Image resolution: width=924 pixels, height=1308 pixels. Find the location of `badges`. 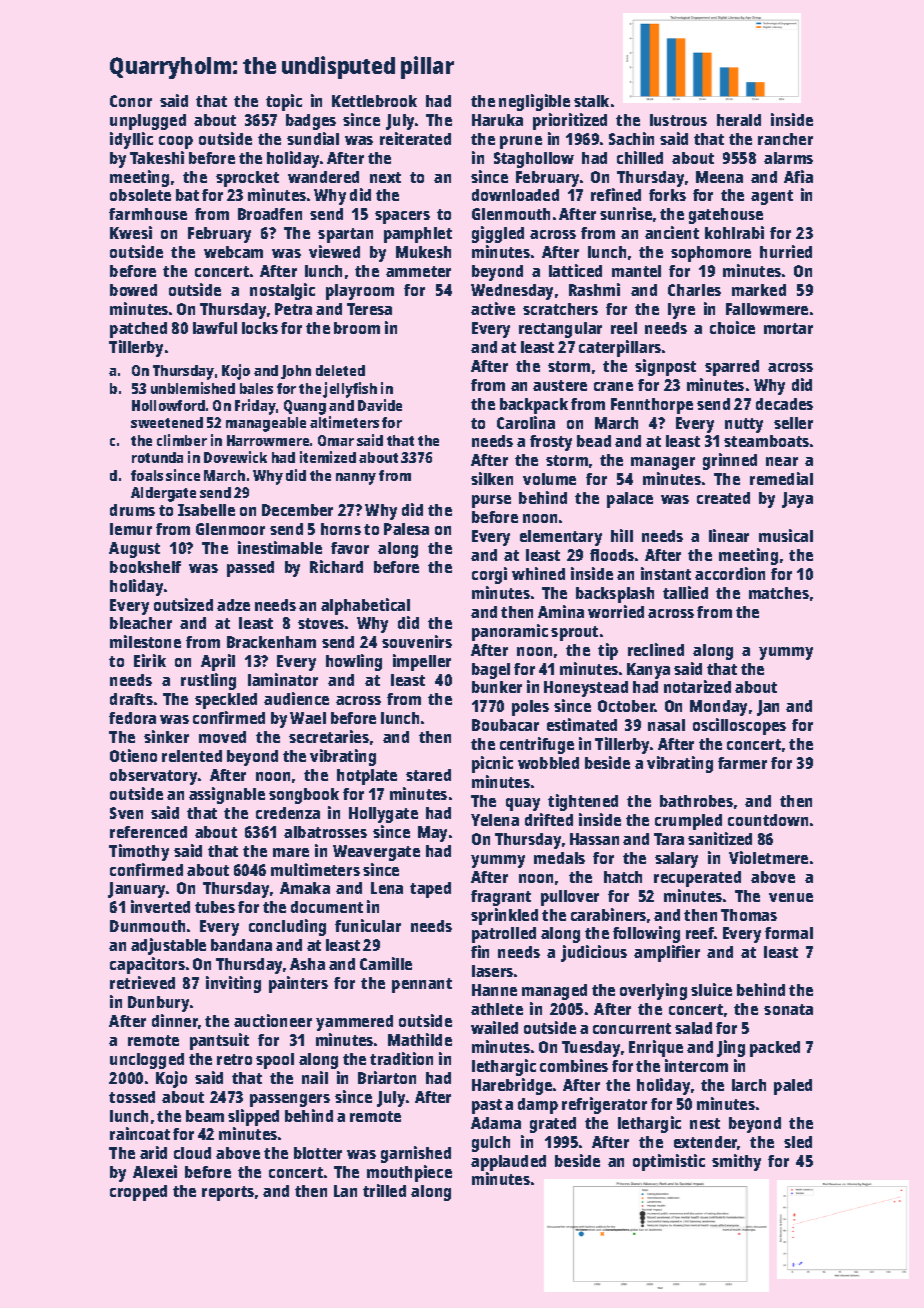

badges is located at coordinates (311, 122).
